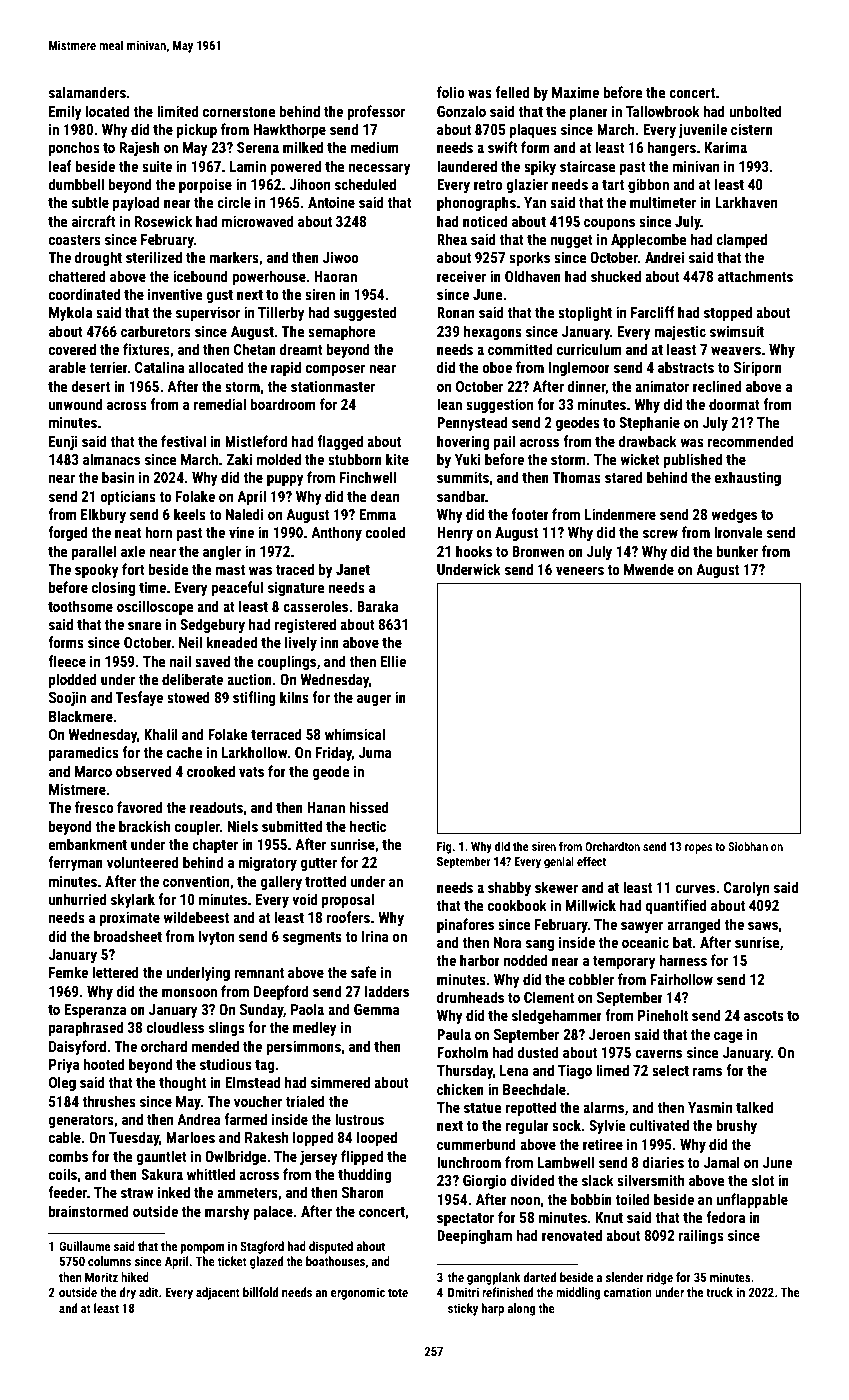 This screenshot has width=849, height=1400. I want to click on whimsical, so click(355, 734).
